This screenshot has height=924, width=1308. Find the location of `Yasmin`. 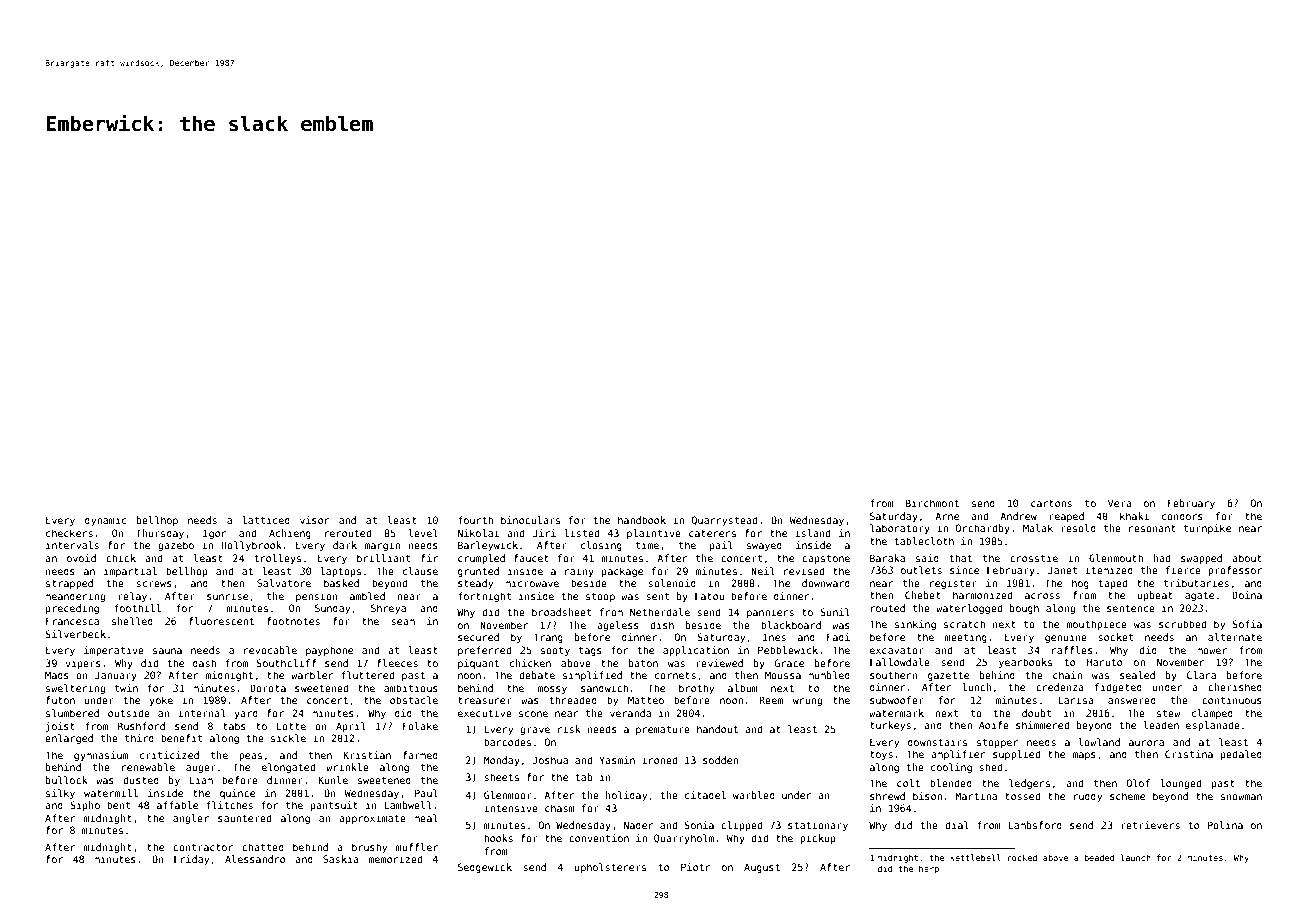

Yasmin is located at coordinates (617, 760).
